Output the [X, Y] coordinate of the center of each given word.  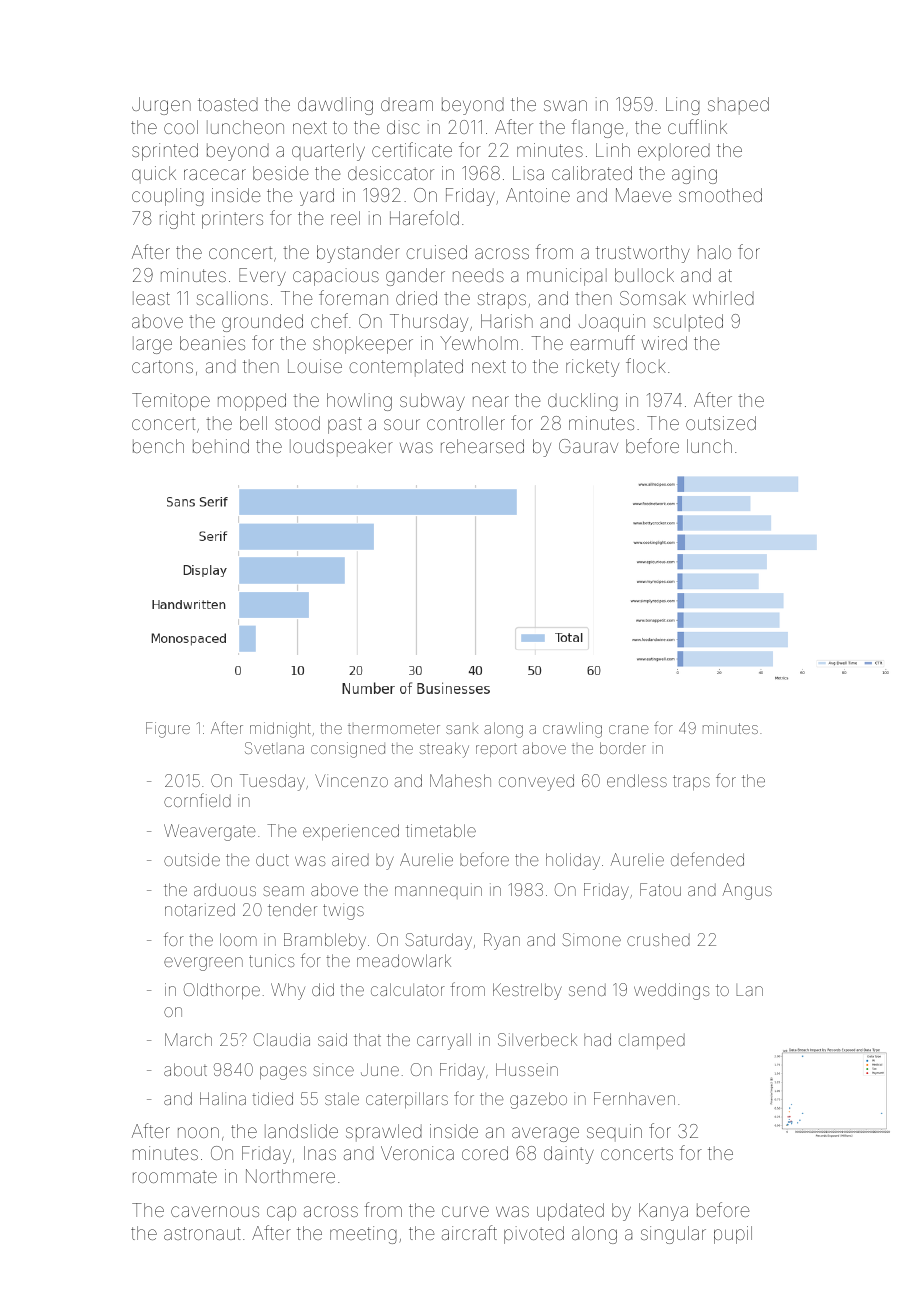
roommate [175, 1176]
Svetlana [274, 748]
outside [192, 859]
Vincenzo [351, 780]
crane [629, 729]
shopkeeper [363, 345]
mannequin [438, 891]
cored [485, 1153]
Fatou [660, 889]
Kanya [663, 1212]
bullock [644, 275]
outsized [721, 423]
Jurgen [161, 106]
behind [221, 446]
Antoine [538, 195]
